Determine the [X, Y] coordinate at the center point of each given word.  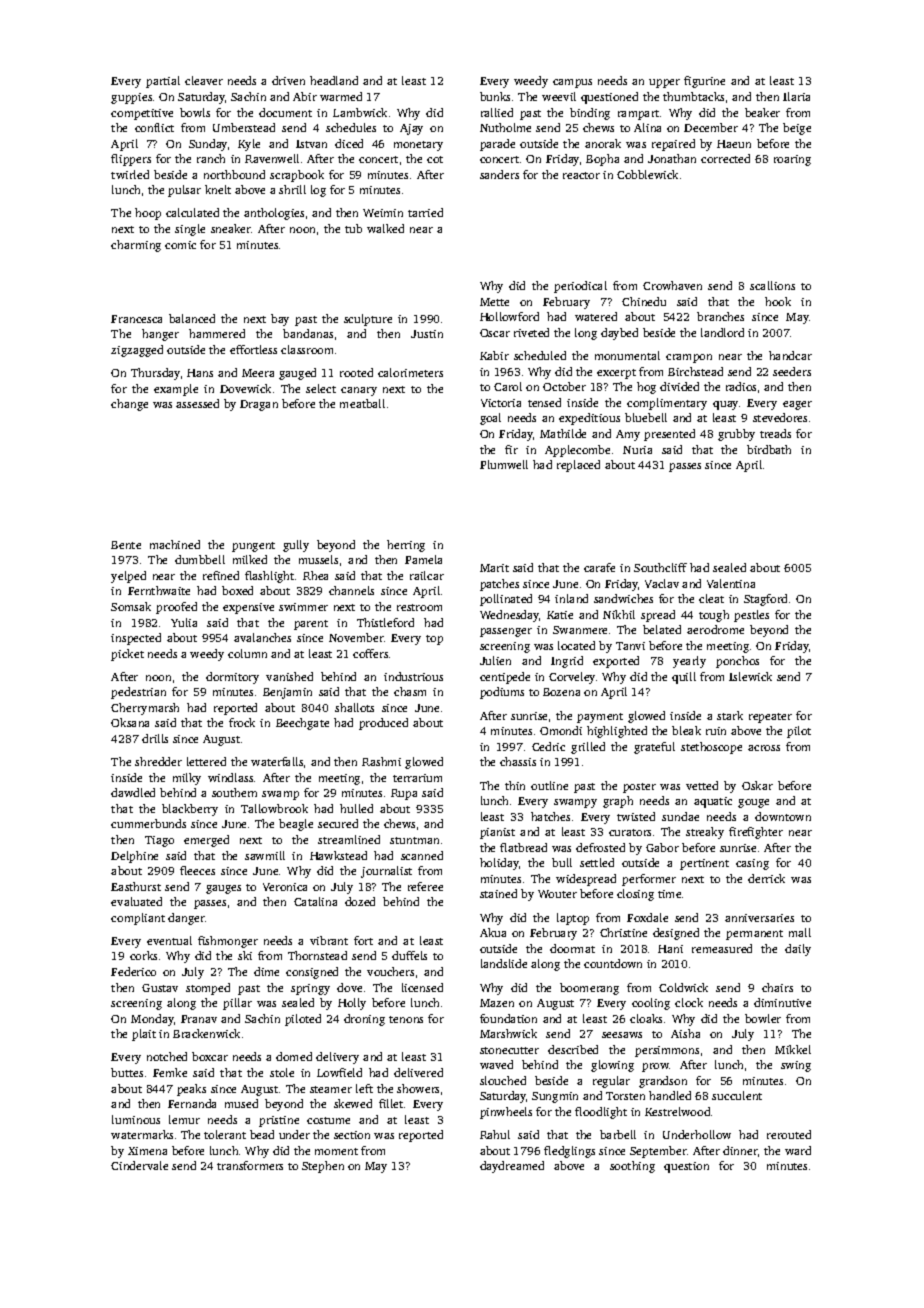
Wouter [557, 894]
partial [163, 82]
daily [798, 950]
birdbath [769, 449]
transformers [250, 1165]
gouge [753, 803]
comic [180, 245]
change [129, 405]
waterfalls [277, 761]
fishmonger [228, 942]
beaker [762, 112]
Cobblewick [647, 174]
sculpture [368, 320]
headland [334, 80]
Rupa [404, 794]
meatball [362, 403]
